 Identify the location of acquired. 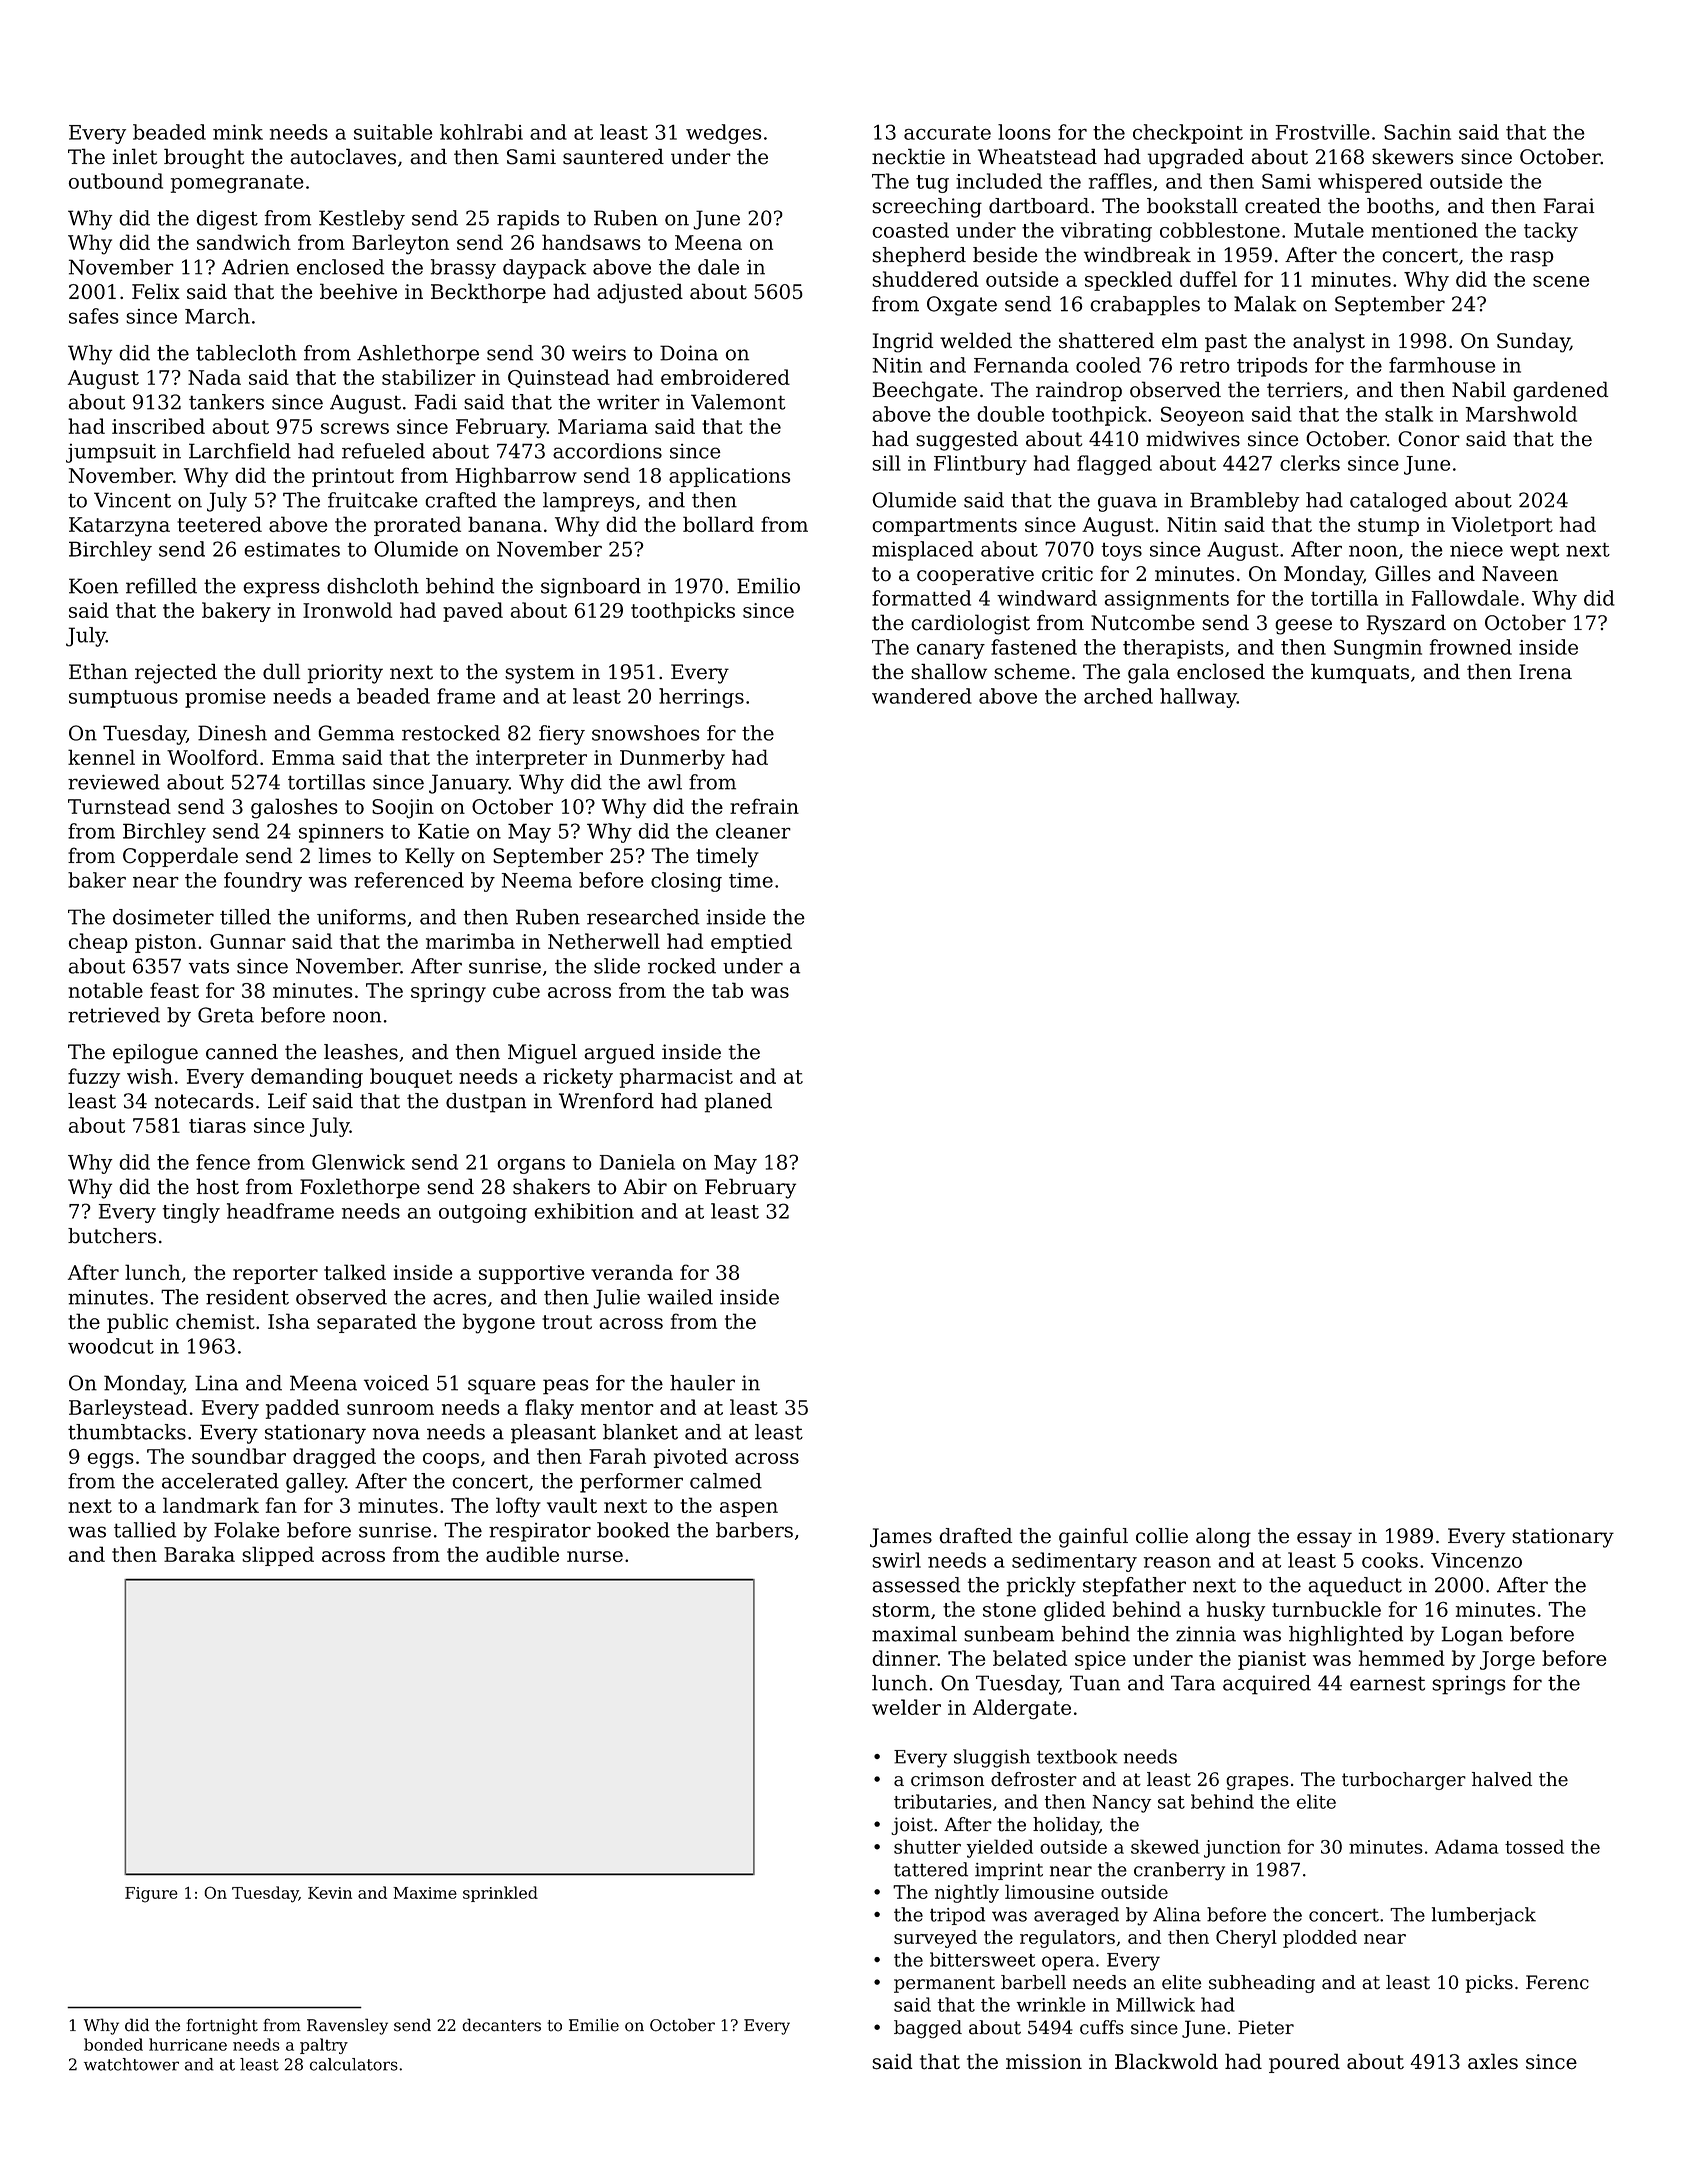
(1267, 1685).
